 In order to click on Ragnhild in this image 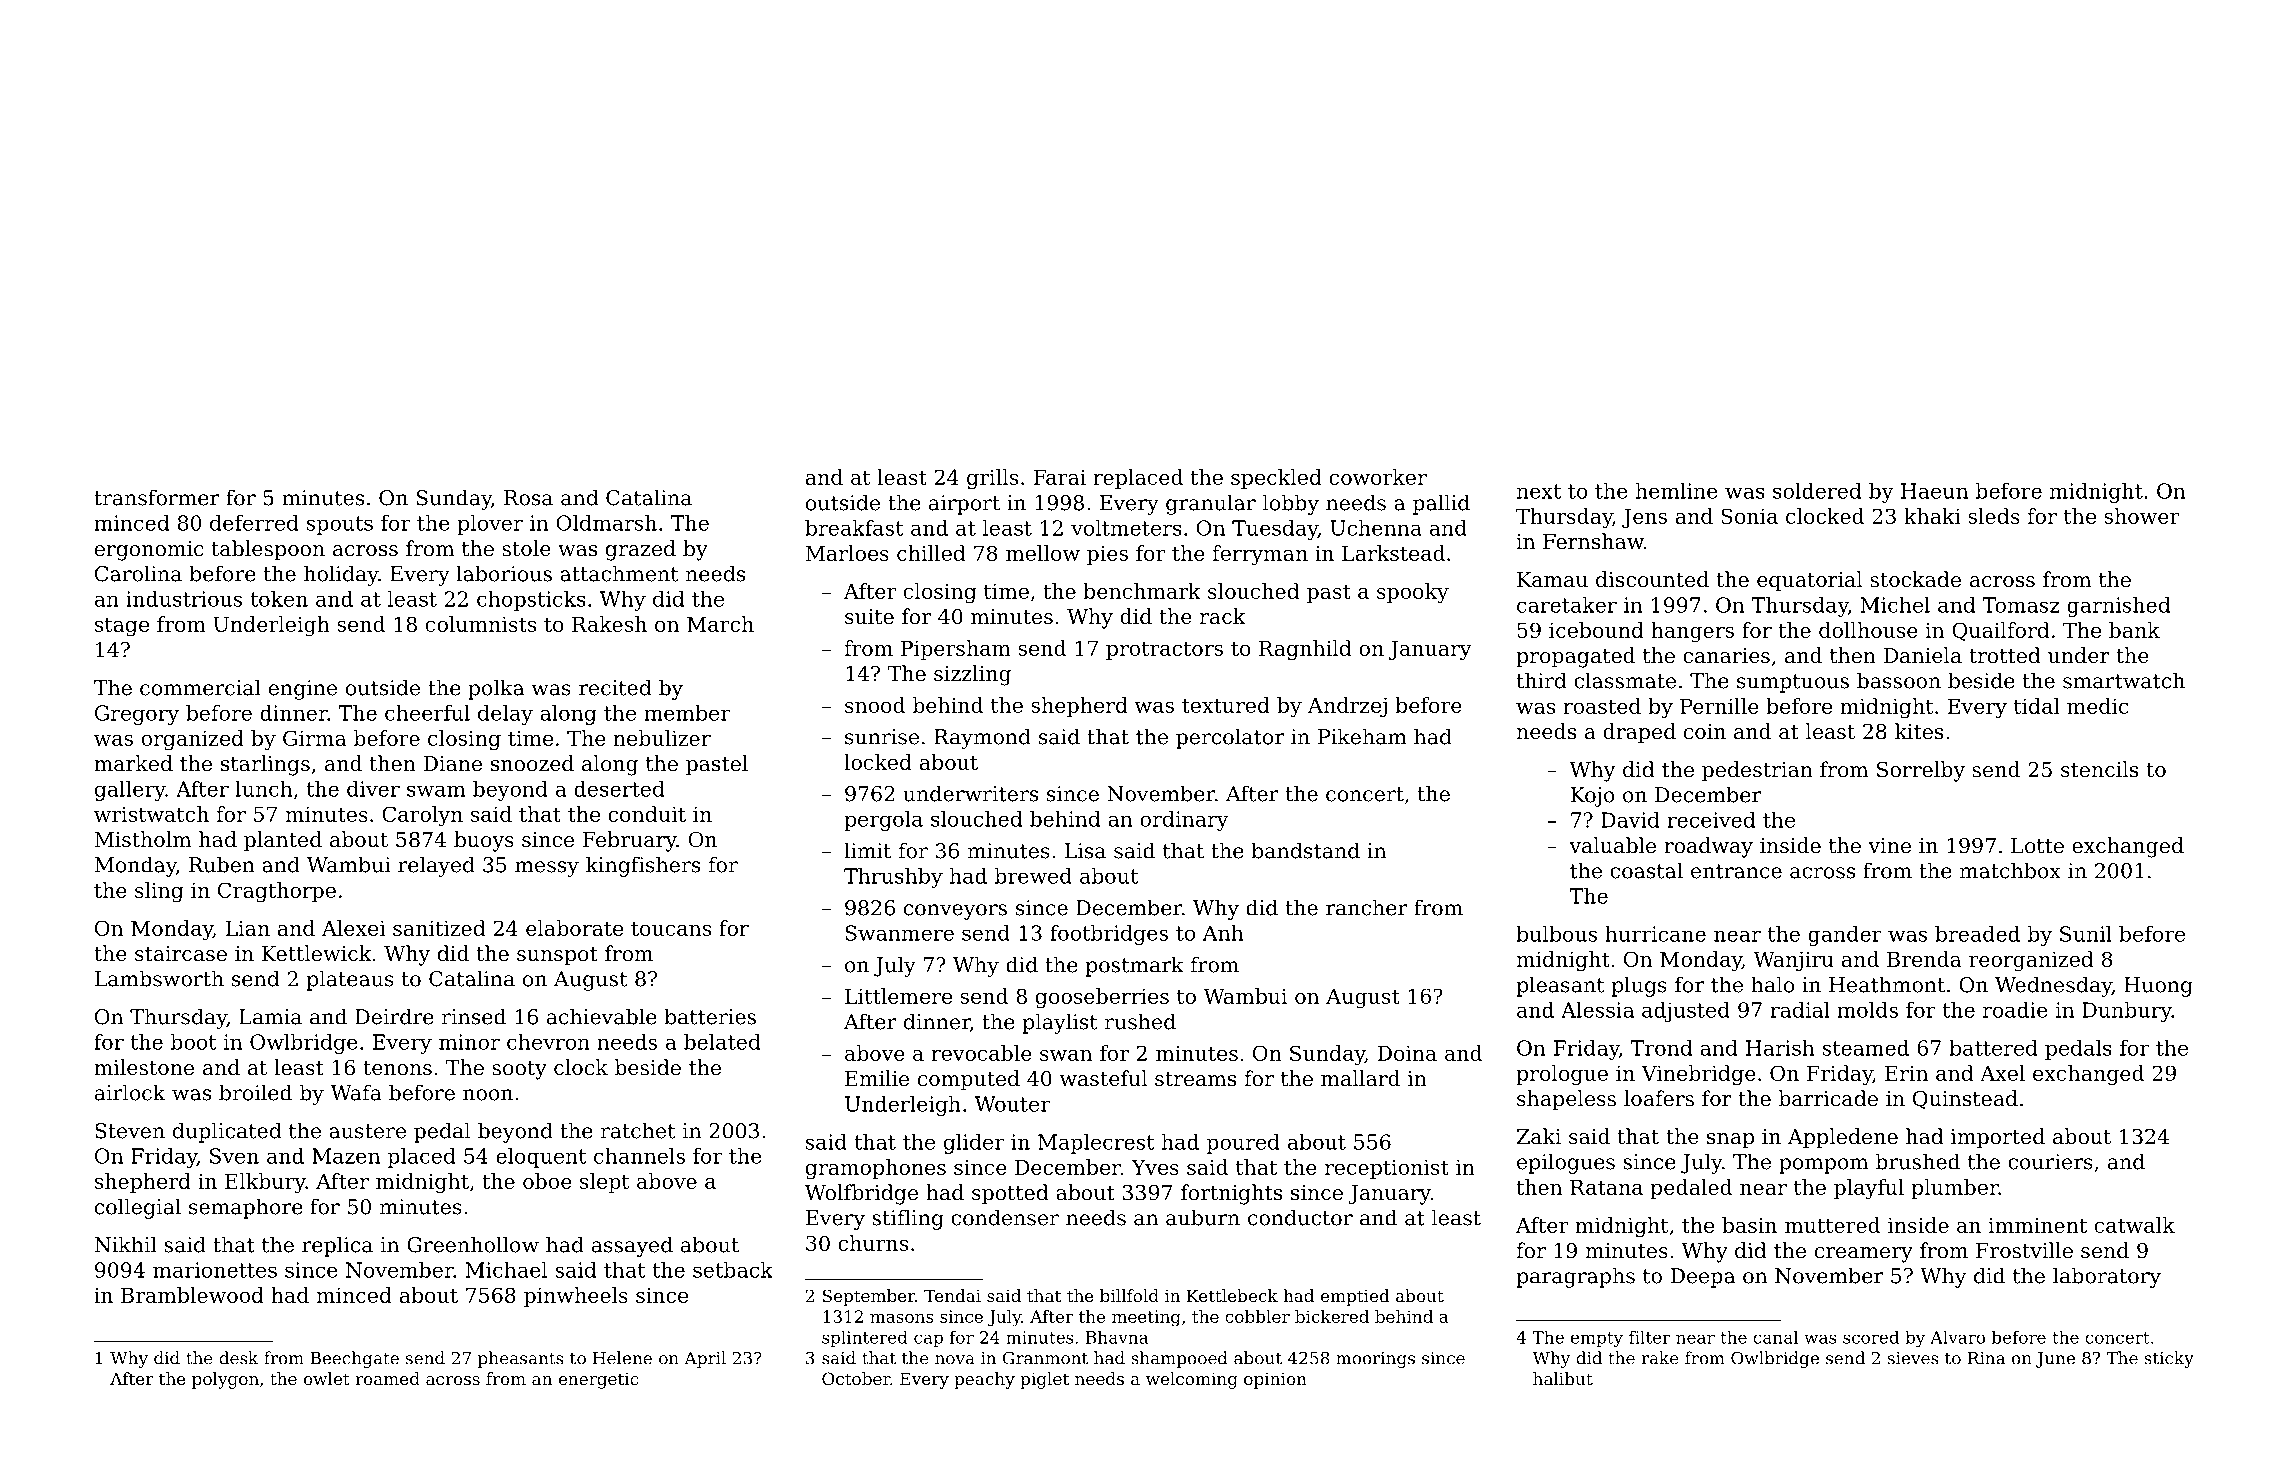, I will do `click(1305, 650)`.
